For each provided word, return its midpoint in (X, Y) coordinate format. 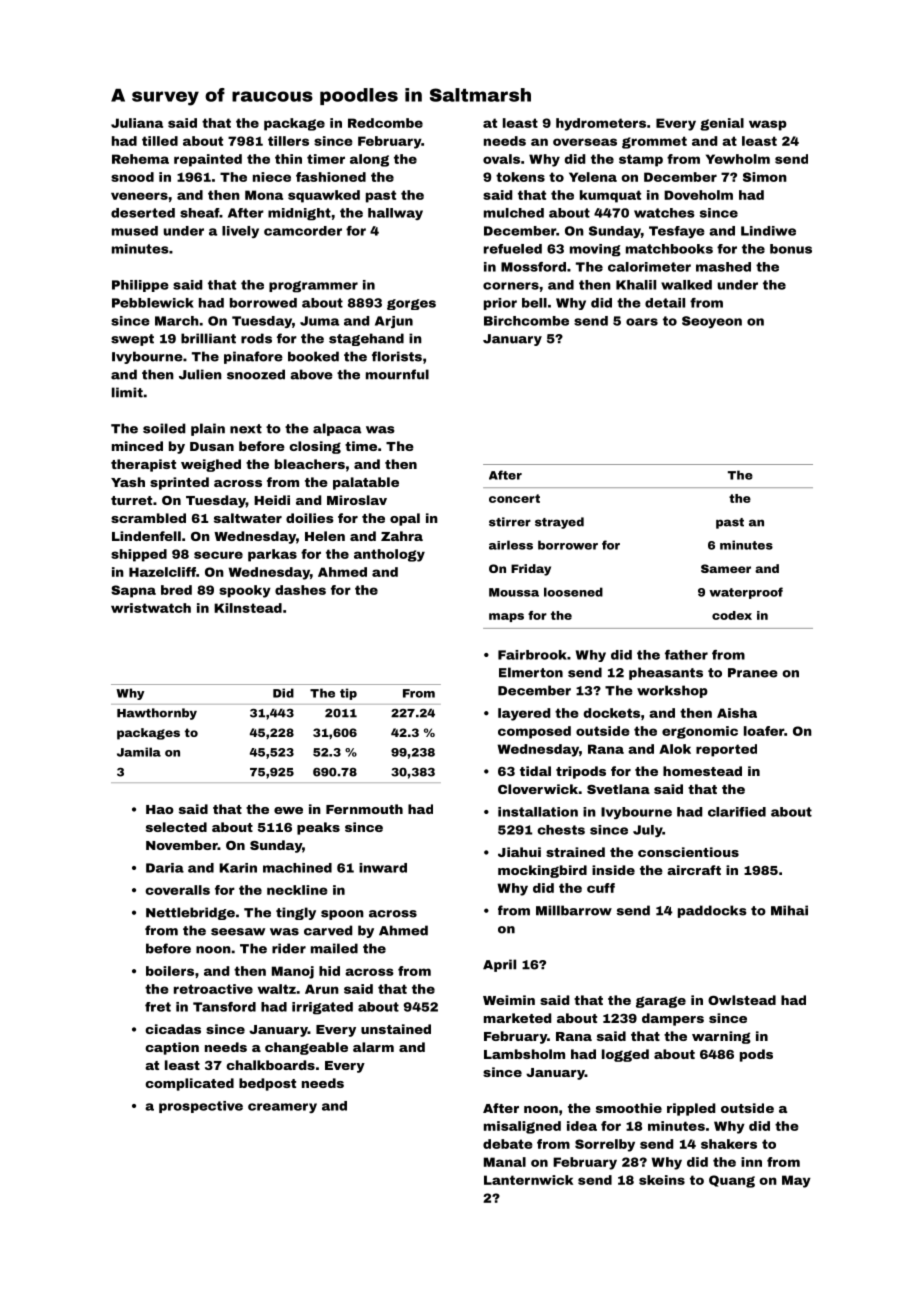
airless (511, 545)
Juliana (137, 123)
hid (329, 971)
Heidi (272, 500)
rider (289, 948)
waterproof (746, 593)
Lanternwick (528, 1180)
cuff (601, 888)
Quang (732, 1181)
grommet (654, 142)
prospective (201, 1107)
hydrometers (601, 124)
